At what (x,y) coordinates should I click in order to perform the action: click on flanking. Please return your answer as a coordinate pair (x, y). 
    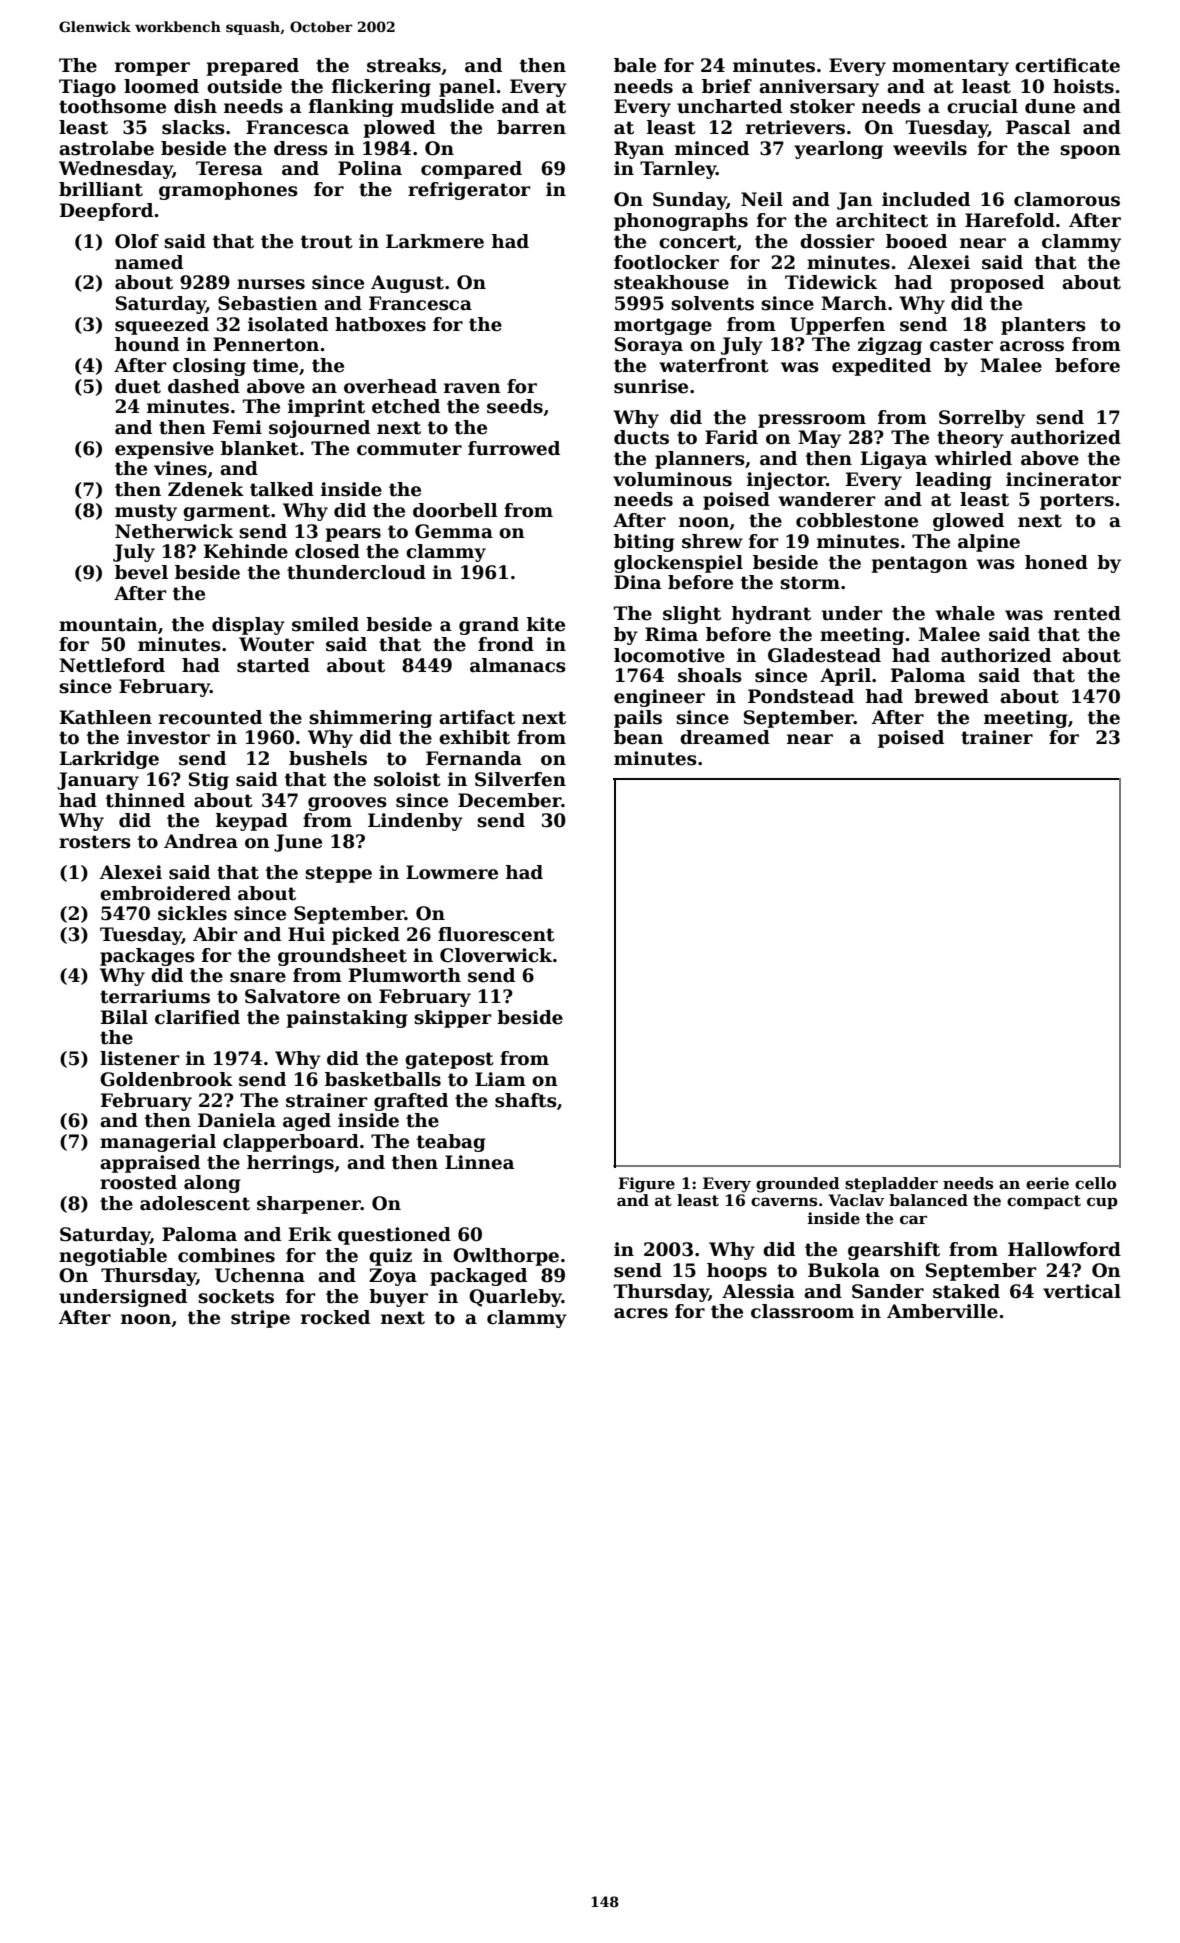
    Looking at the image, I should click on (351, 108).
